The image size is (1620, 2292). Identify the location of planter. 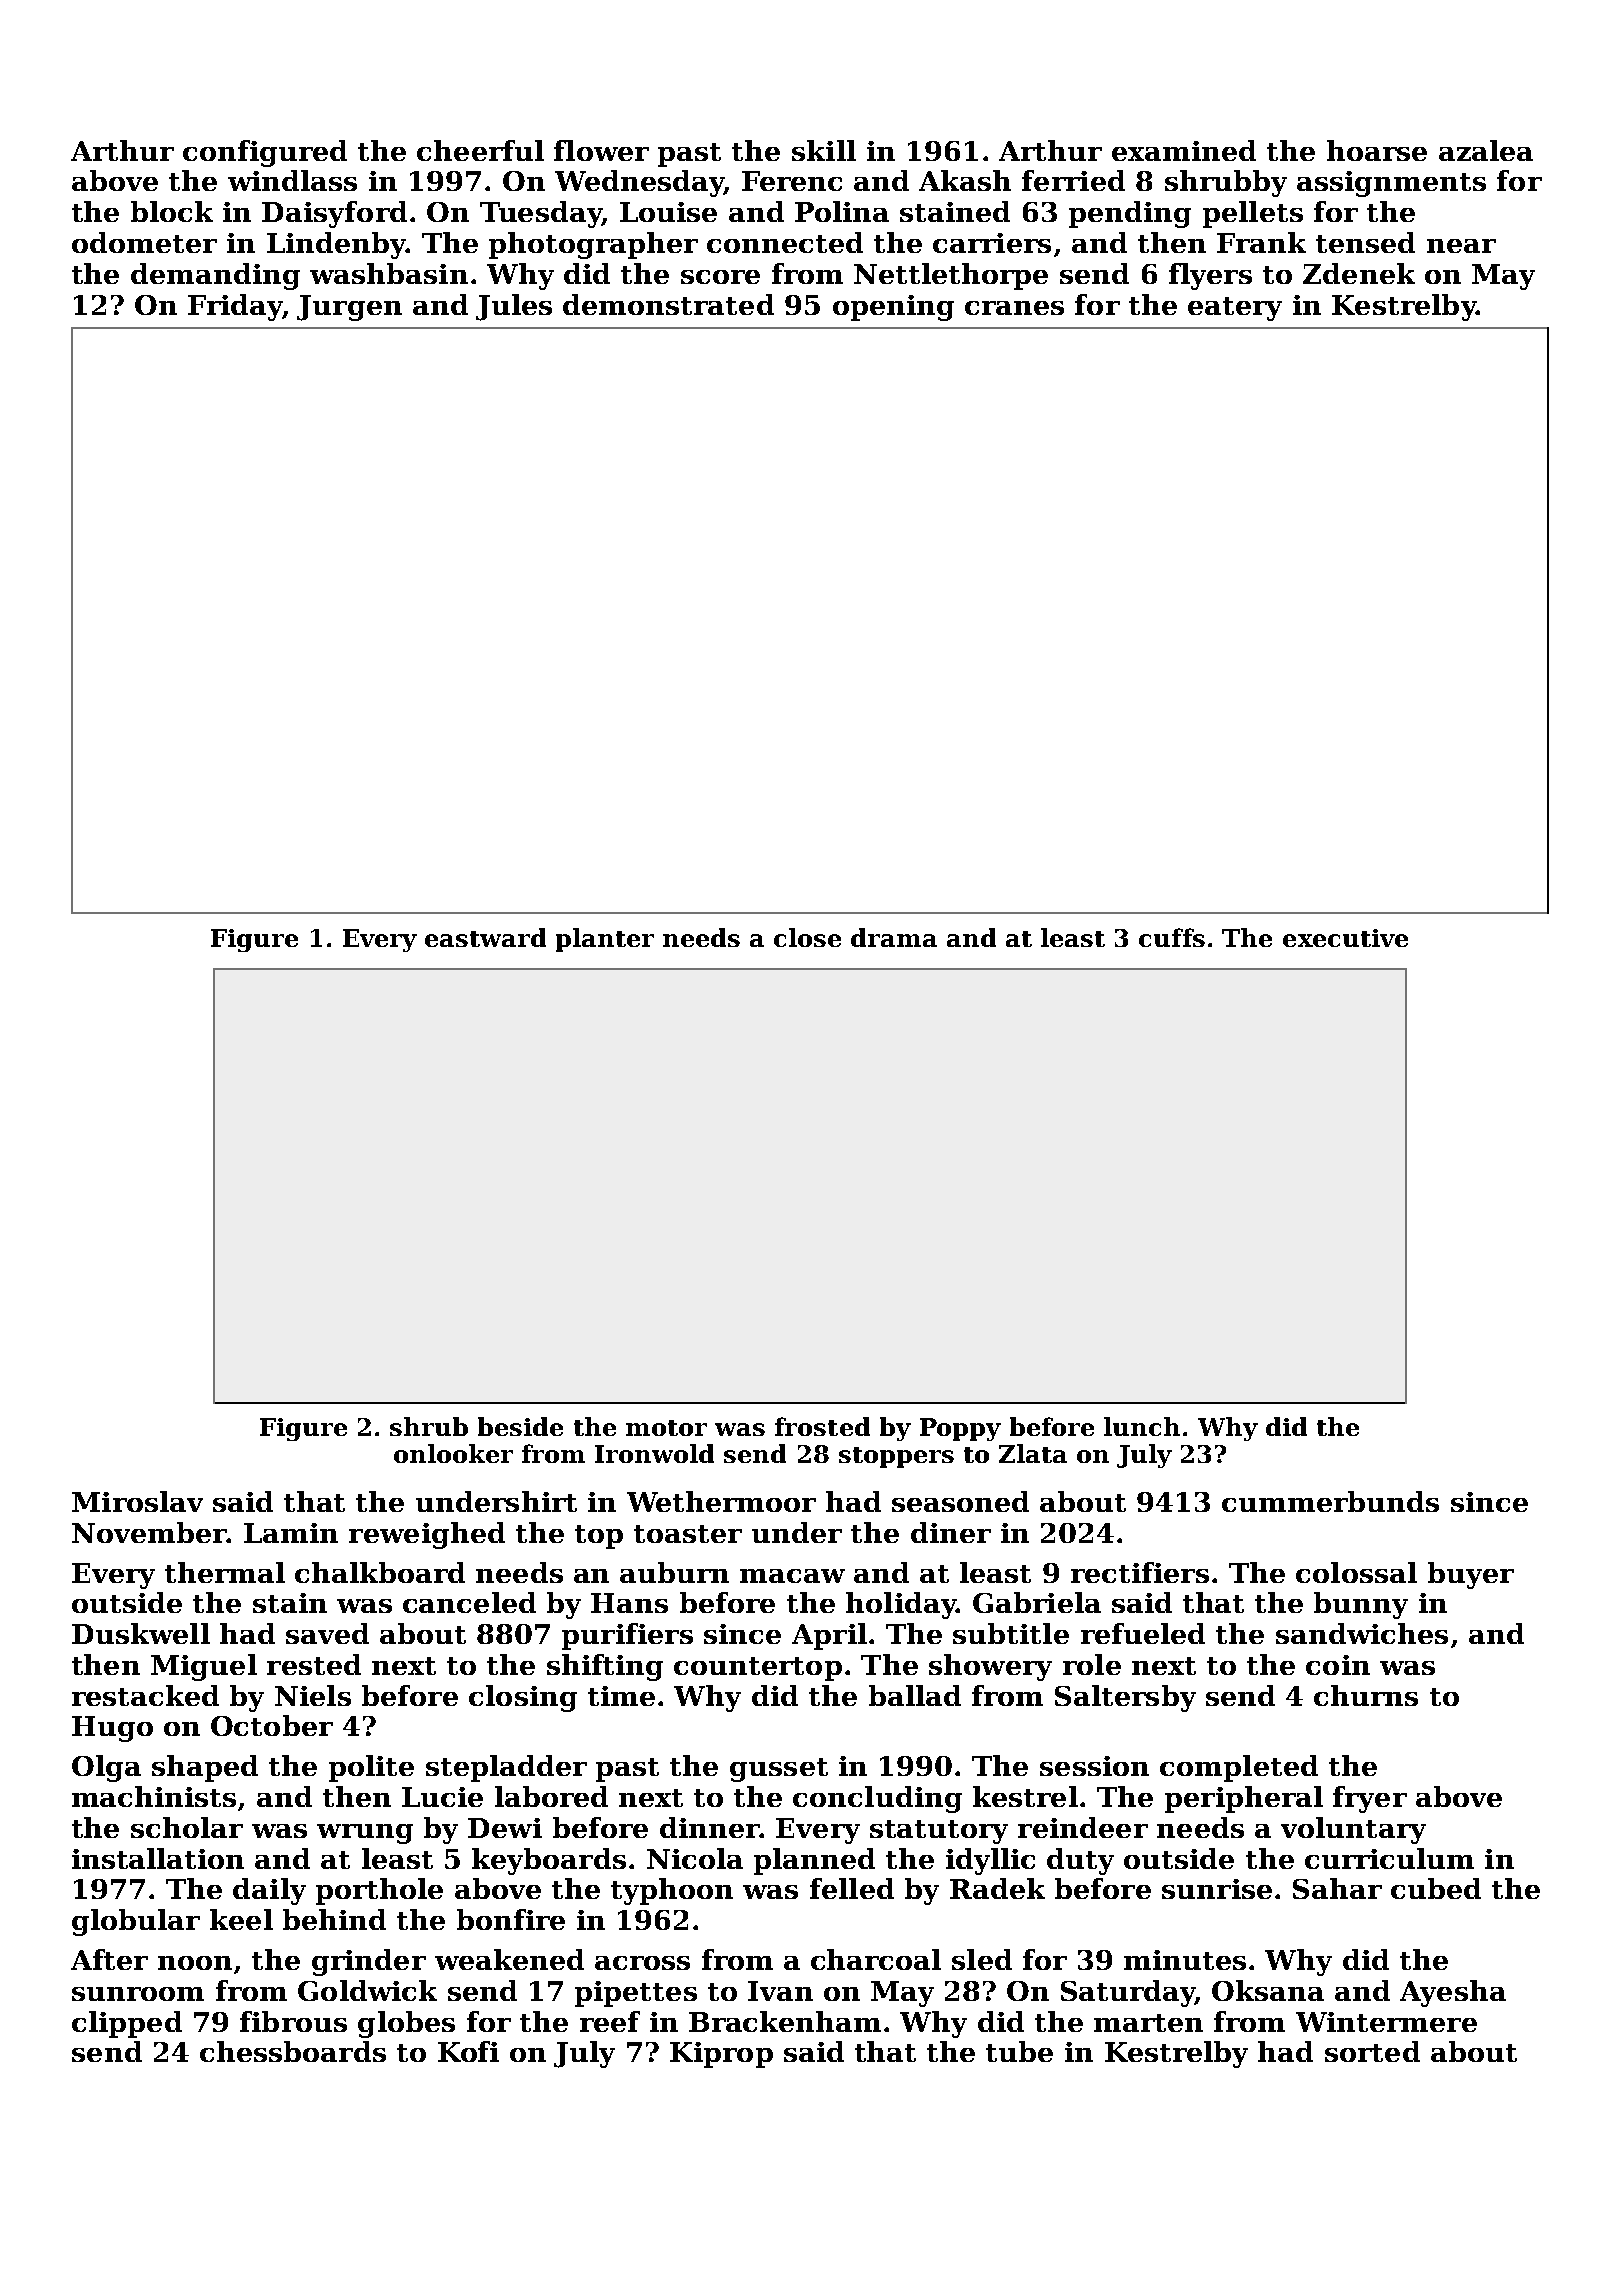
(605, 940).
